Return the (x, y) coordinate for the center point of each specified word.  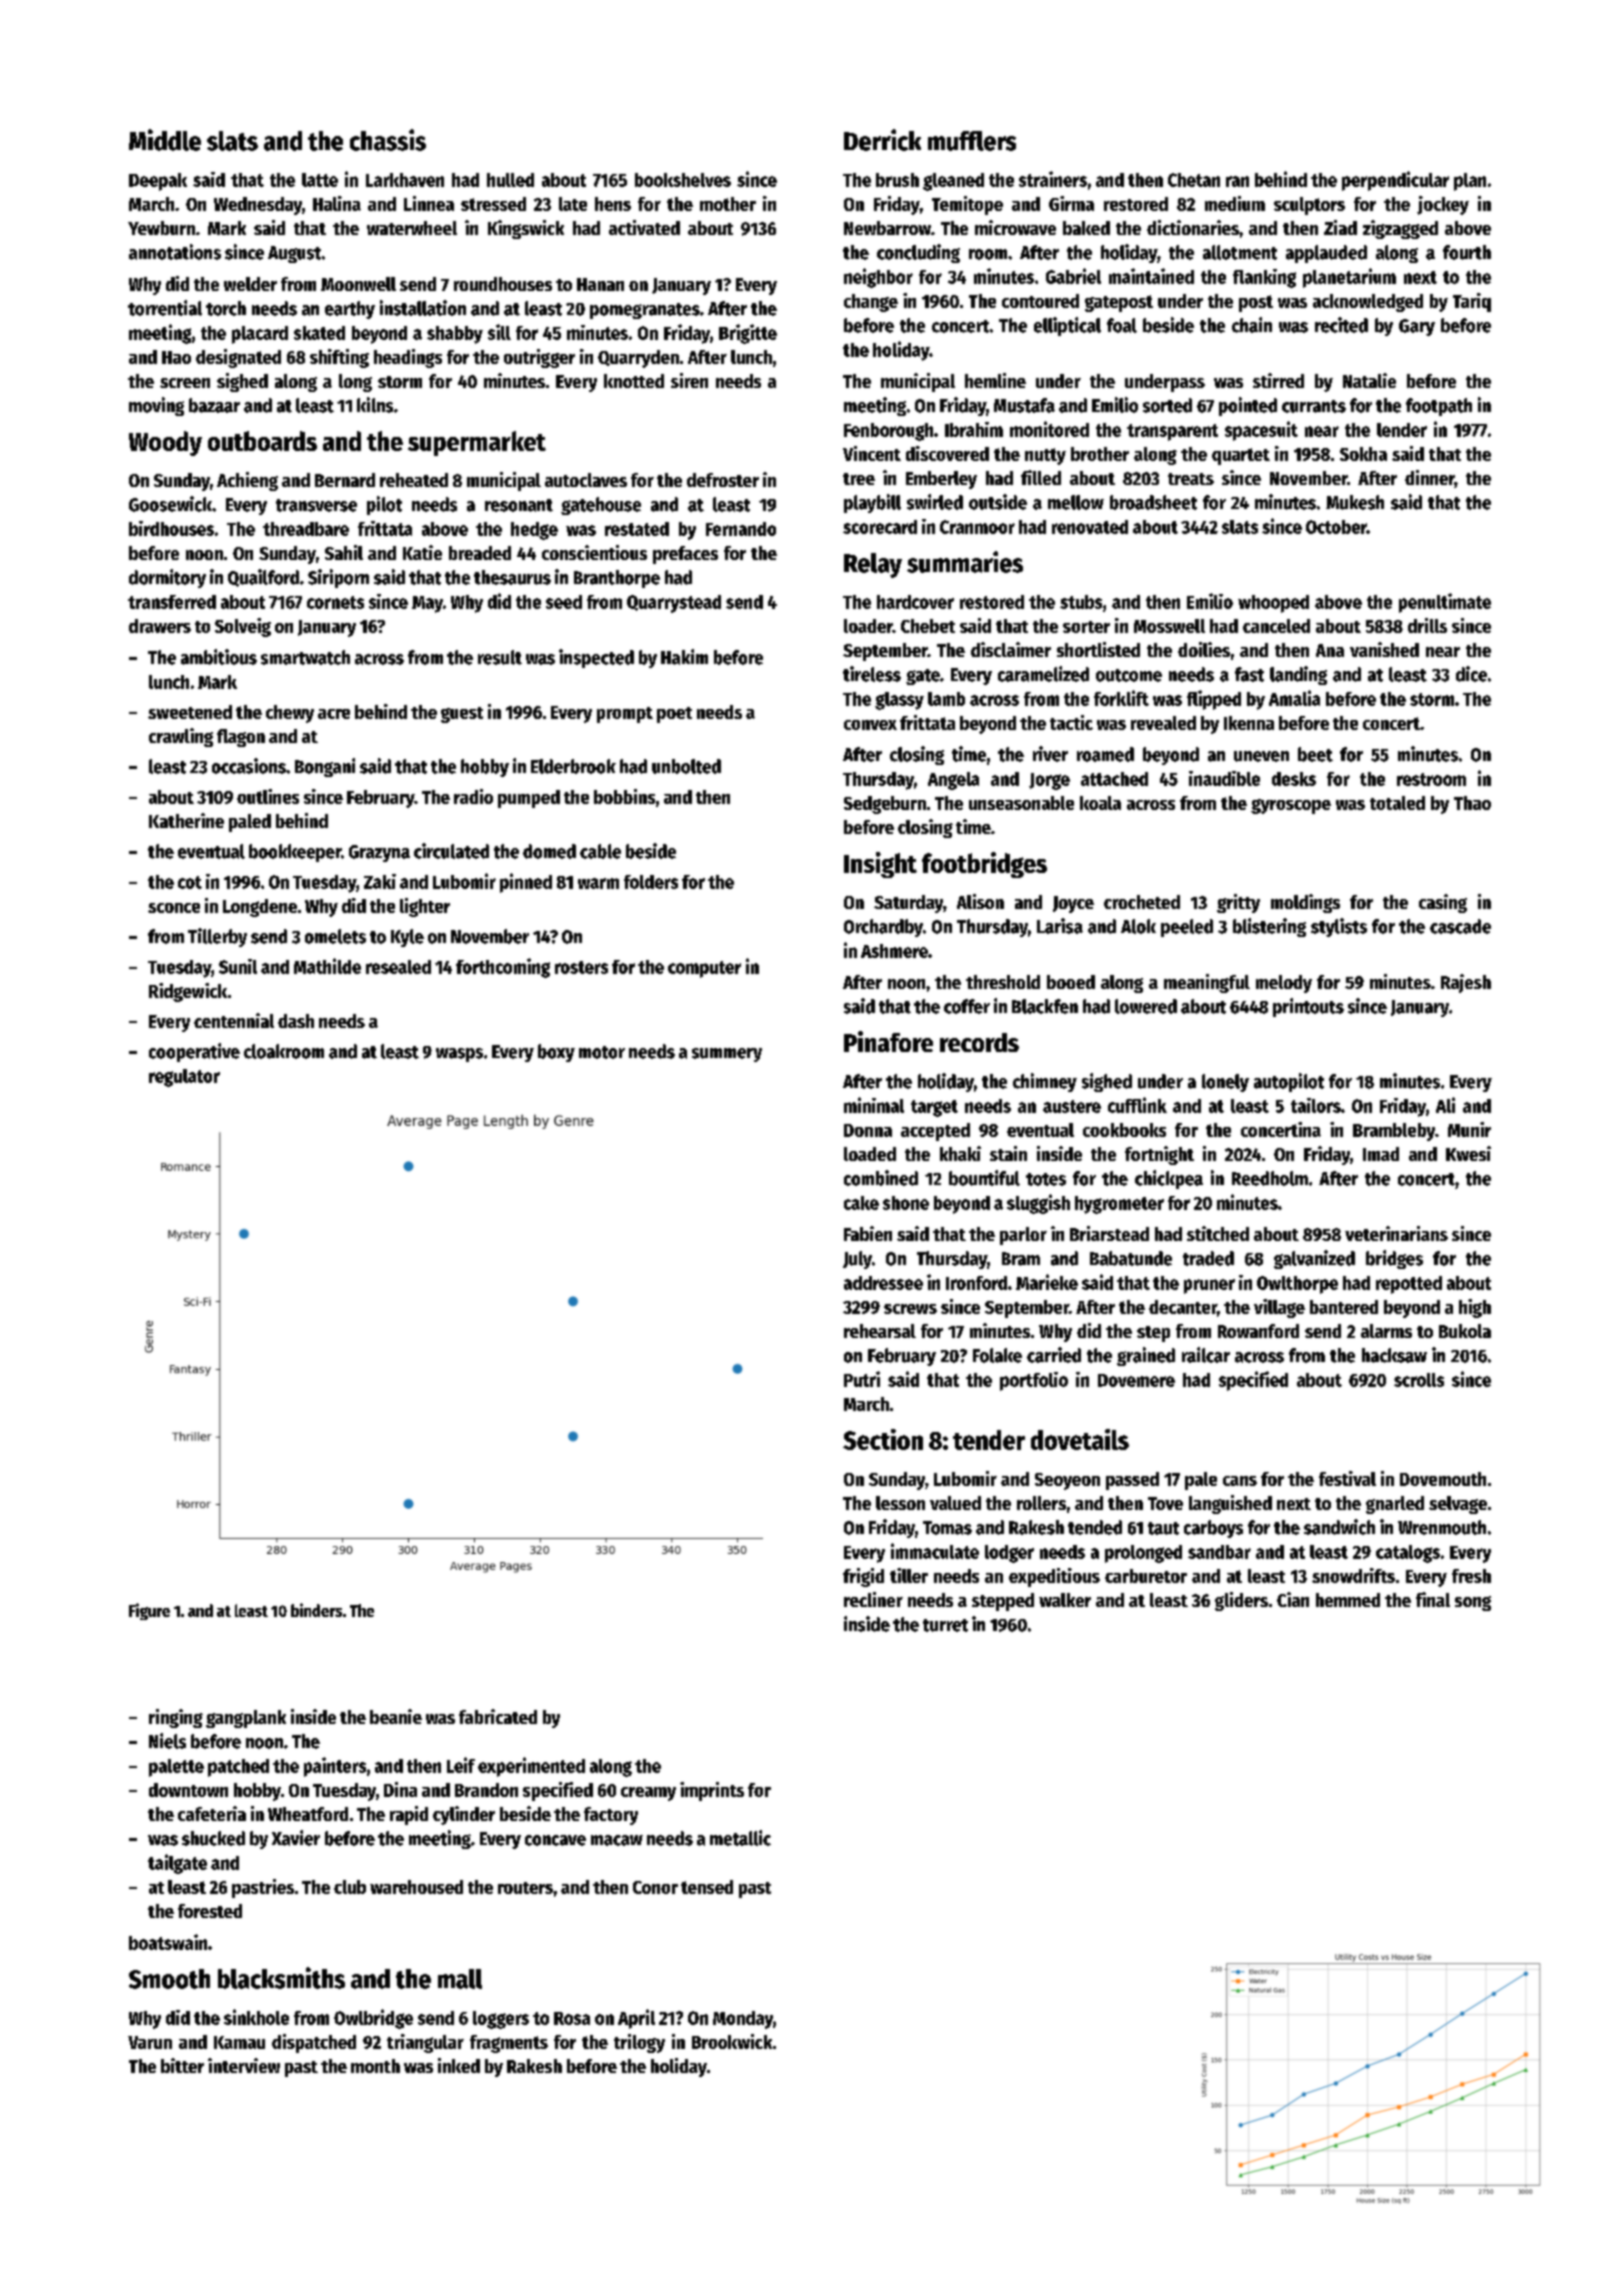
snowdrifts (1353, 1575)
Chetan (1194, 180)
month (375, 2066)
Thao (1472, 803)
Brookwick (732, 2041)
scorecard (880, 527)
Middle (165, 140)
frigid (863, 1577)
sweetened (190, 712)
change (871, 303)
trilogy (639, 2043)
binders (316, 1610)
